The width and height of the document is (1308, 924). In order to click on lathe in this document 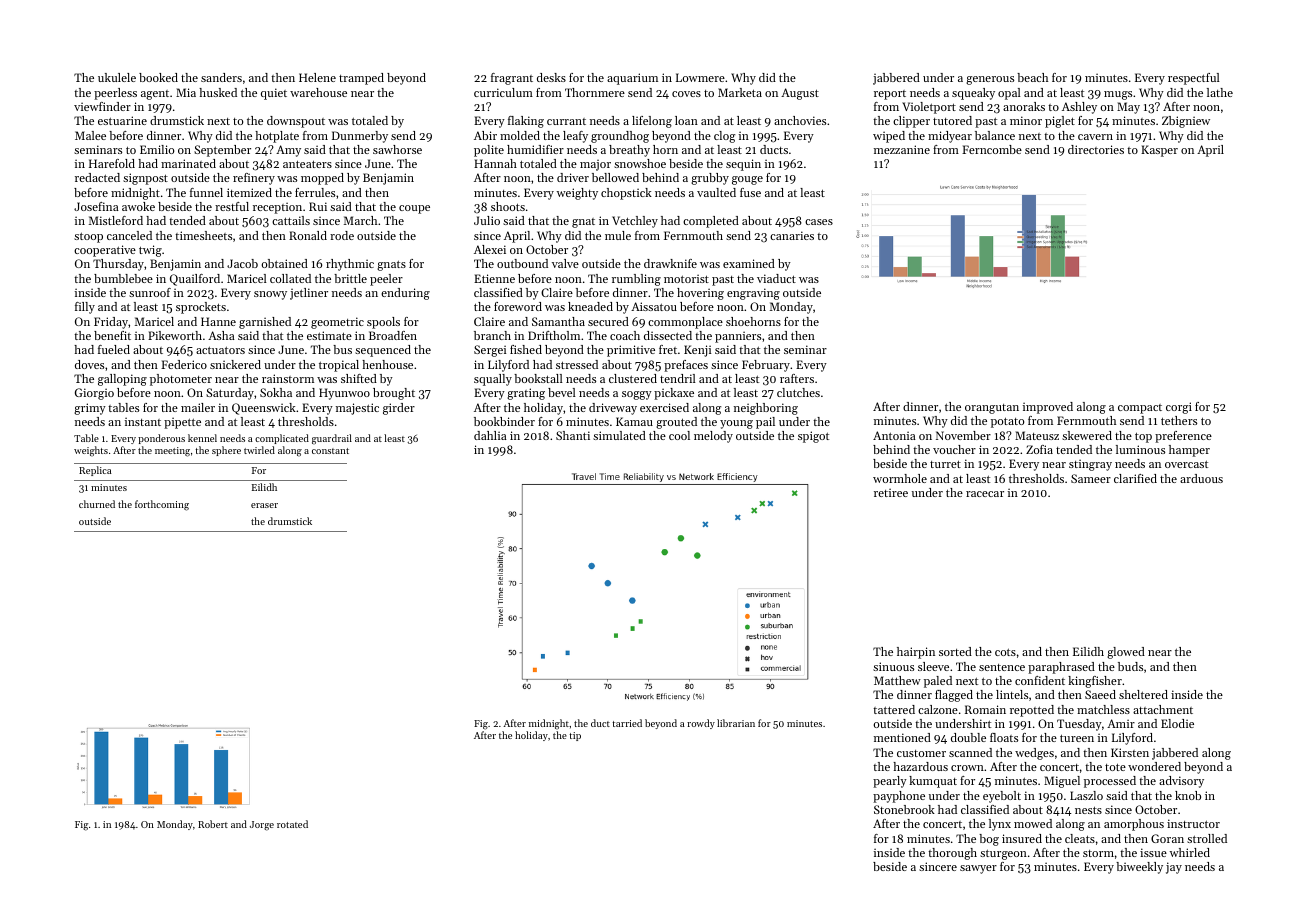, I will do `click(1220, 92)`.
